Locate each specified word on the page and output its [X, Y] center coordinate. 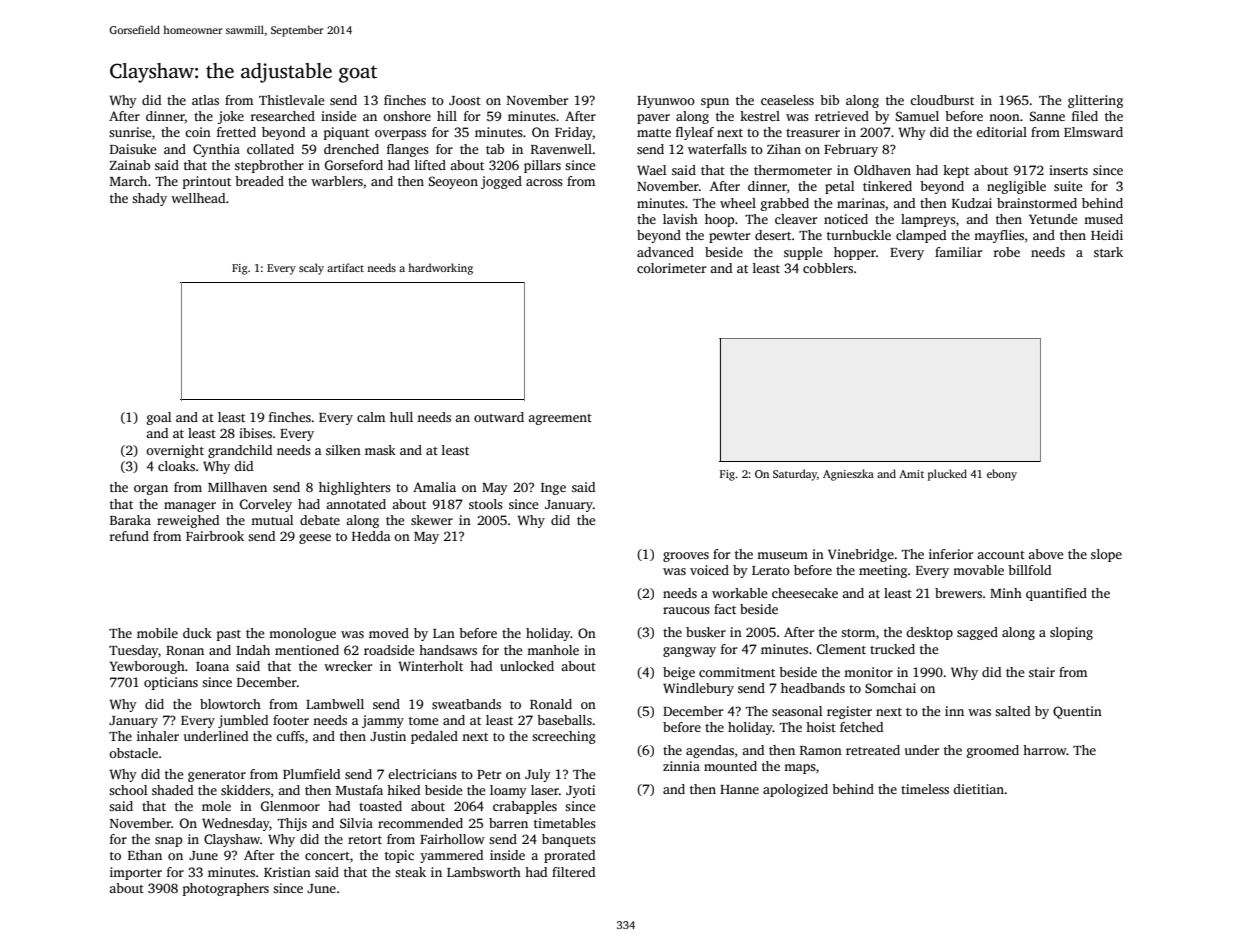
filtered [573, 872]
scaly [311, 269]
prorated [569, 856]
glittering [1095, 101]
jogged [501, 182]
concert [327, 856]
